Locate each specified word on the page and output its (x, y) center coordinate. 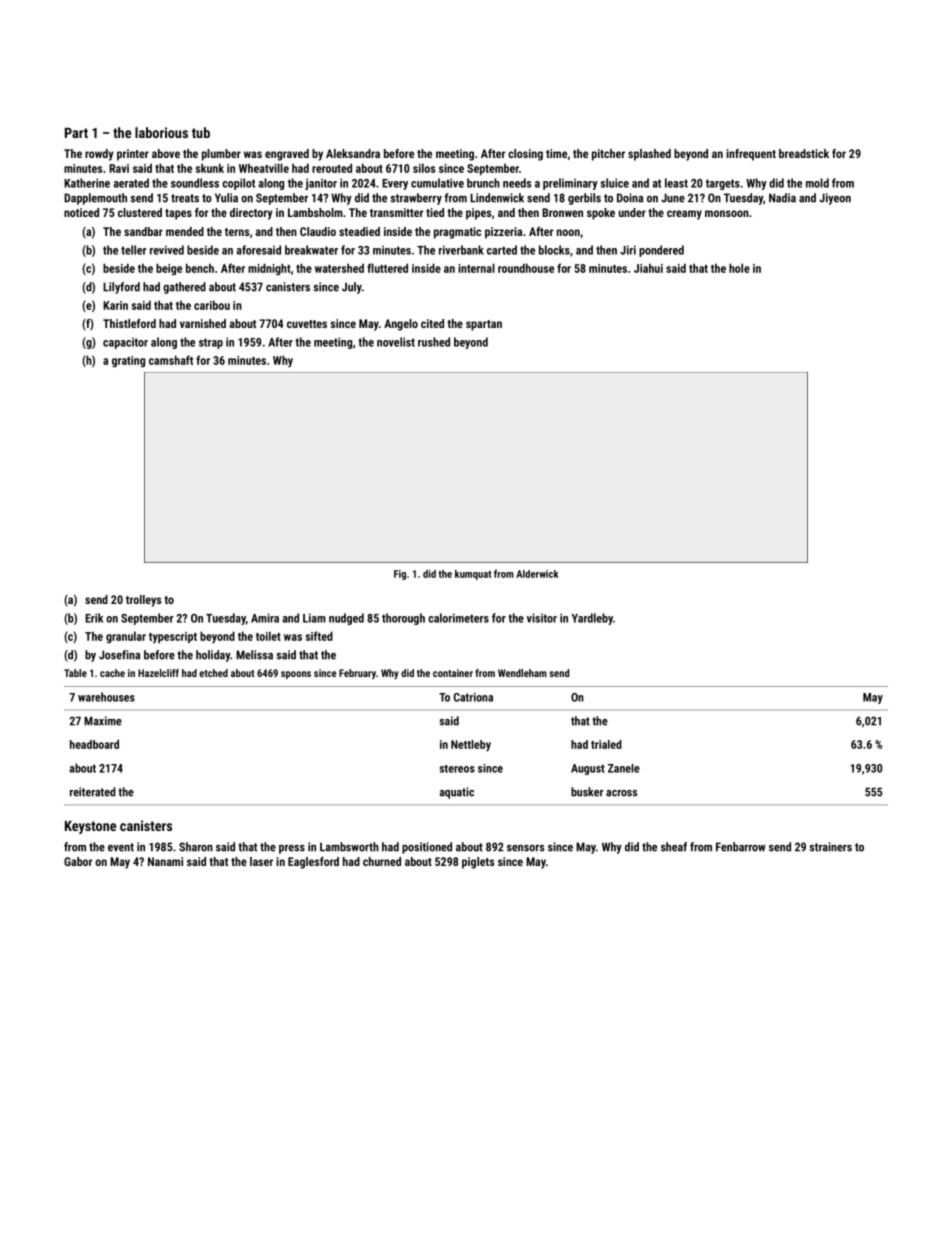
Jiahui (648, 268)
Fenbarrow (741, 847)
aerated (131, 183)
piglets (478, 863)
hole (739, 268)
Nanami (165, 861)
